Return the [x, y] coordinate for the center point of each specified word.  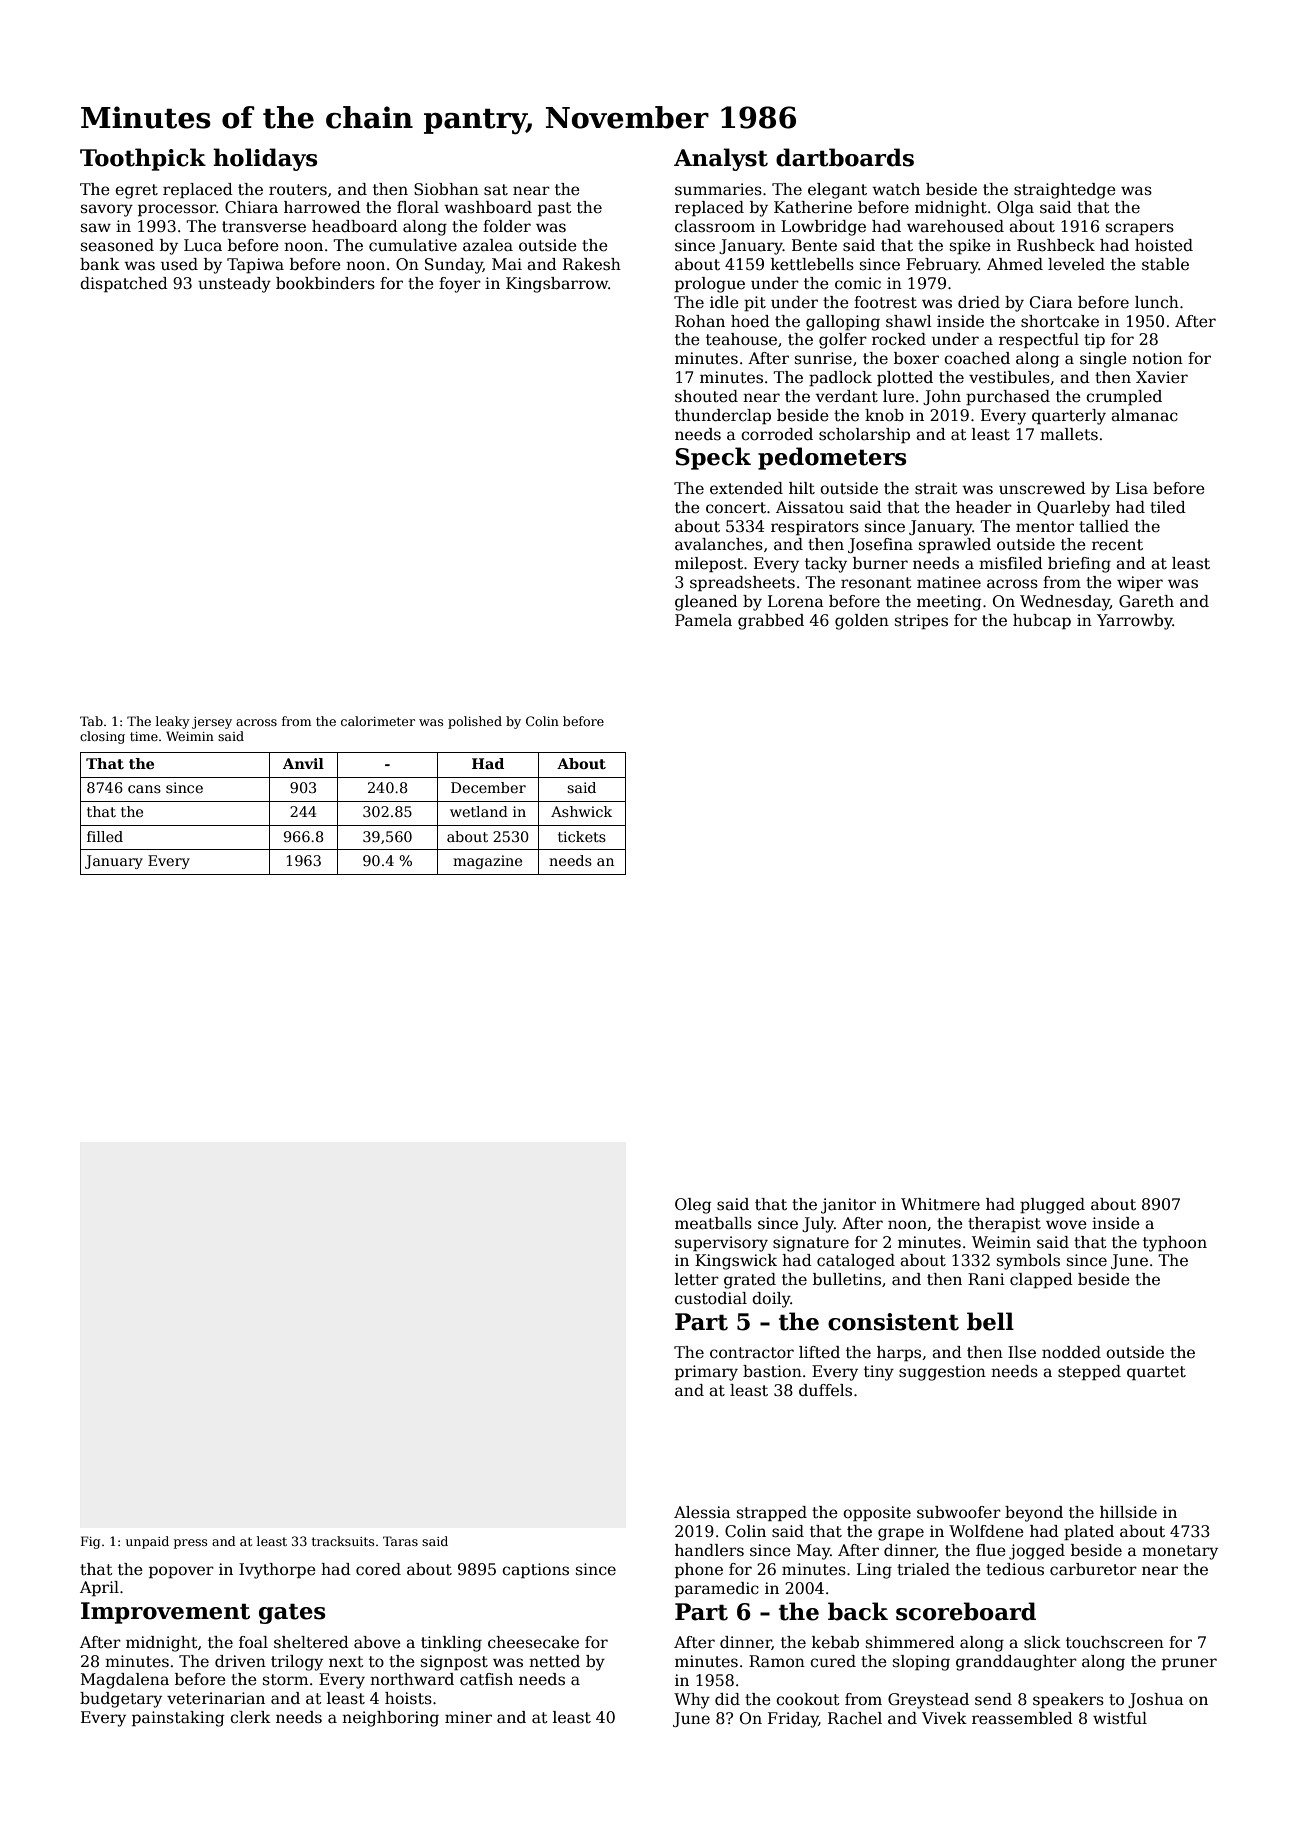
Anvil [303, 763]
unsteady [234, 285]
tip [1094, 341]
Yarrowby [1135, 622]
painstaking [178, 1719]
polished [475, 722]
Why [692, 1701]
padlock [840, 379]
